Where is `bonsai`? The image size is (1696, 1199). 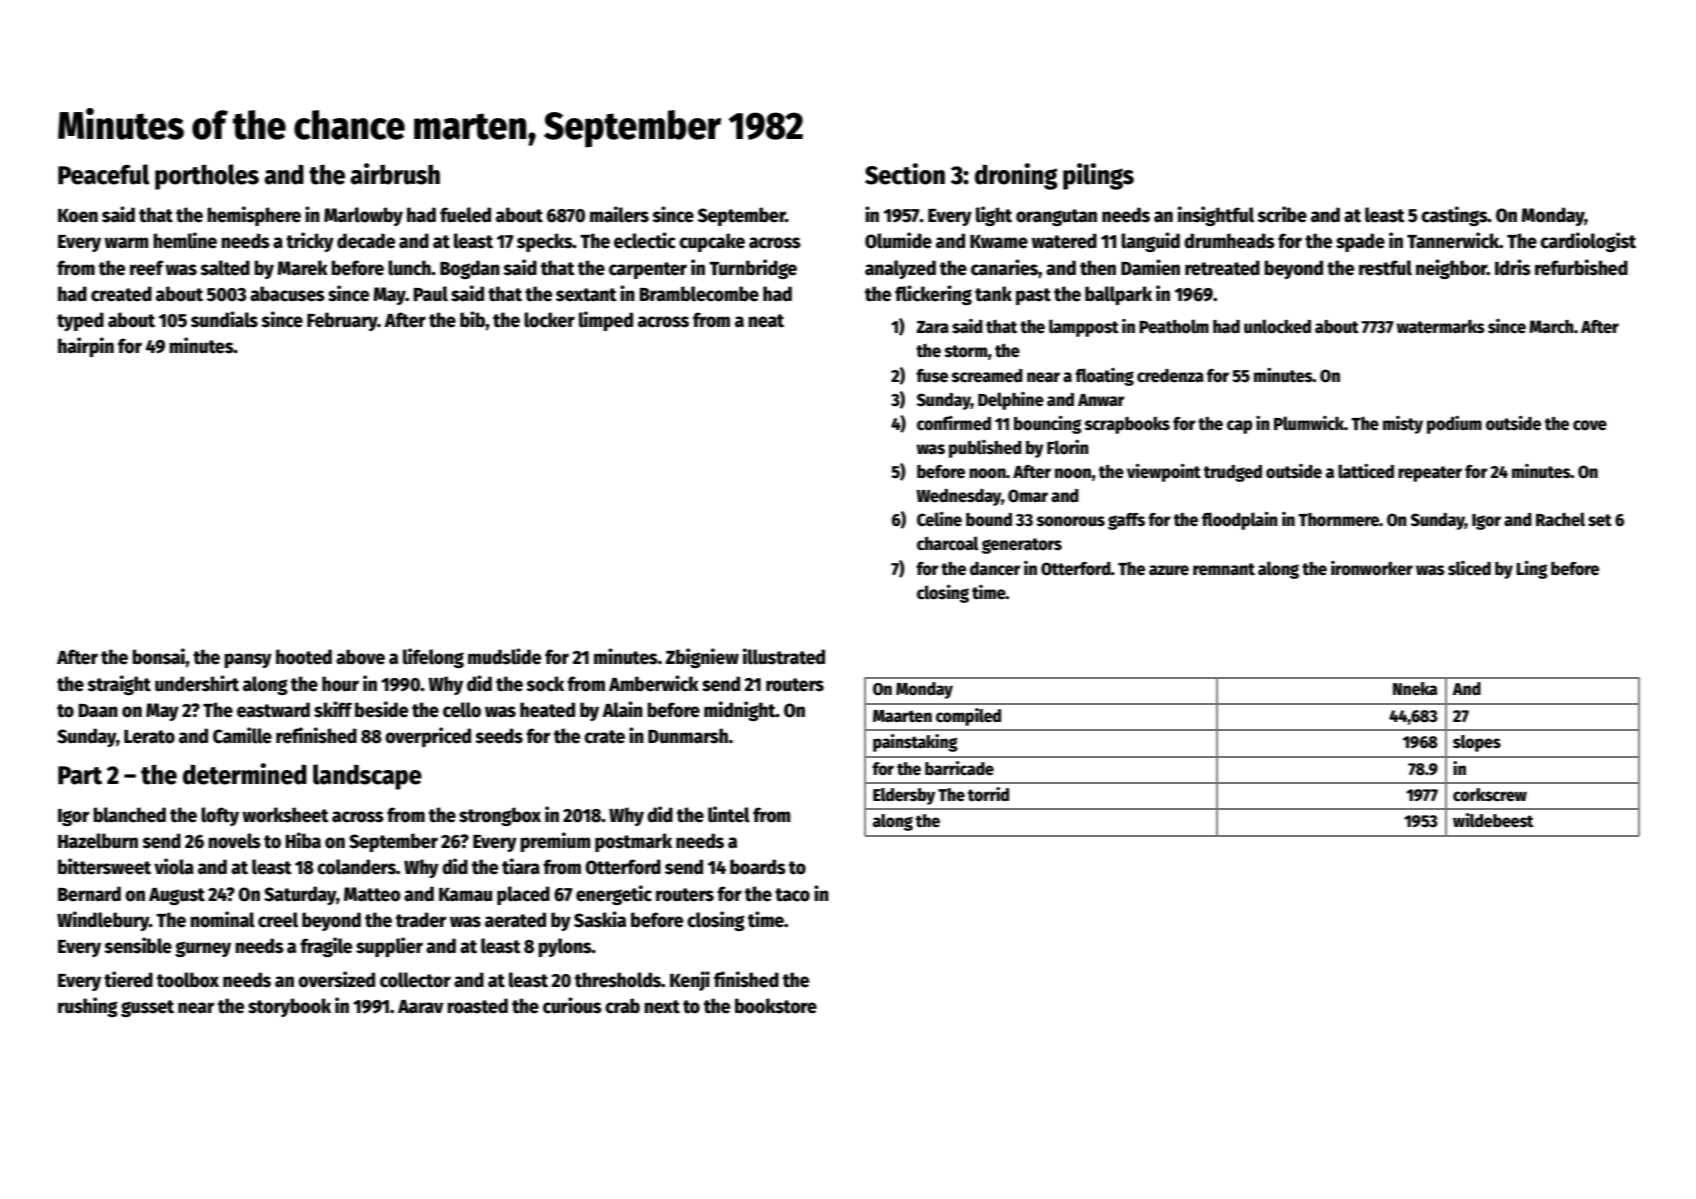 bonsai is located at coordinates (159, 656).
